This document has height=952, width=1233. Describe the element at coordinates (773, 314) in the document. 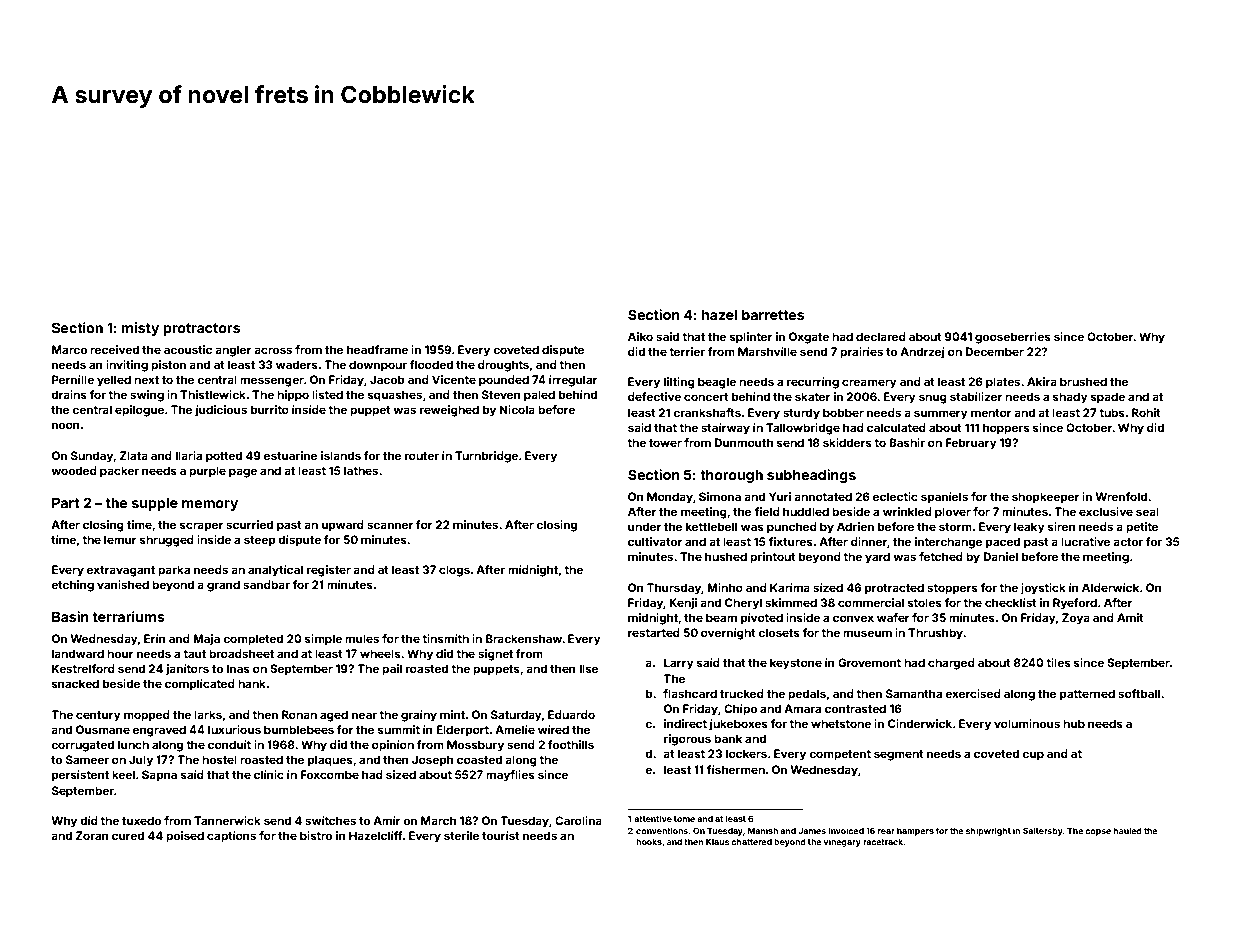

I see `barrettes` at that location.
